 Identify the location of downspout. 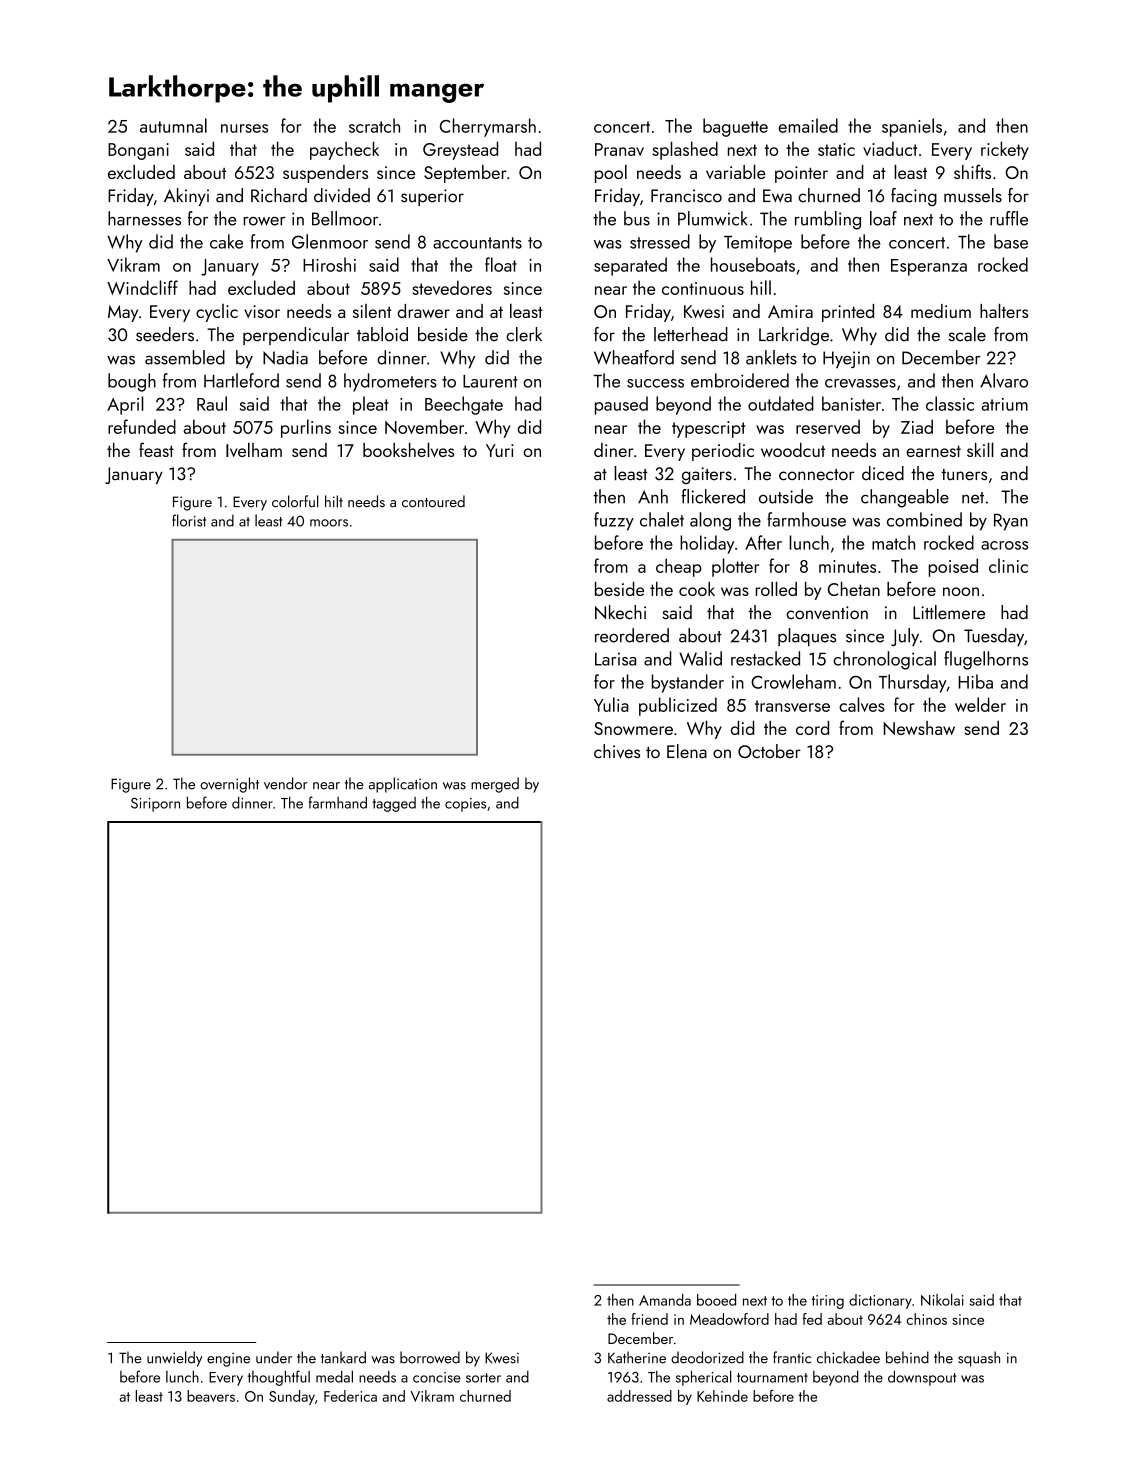
(922, 1378).
